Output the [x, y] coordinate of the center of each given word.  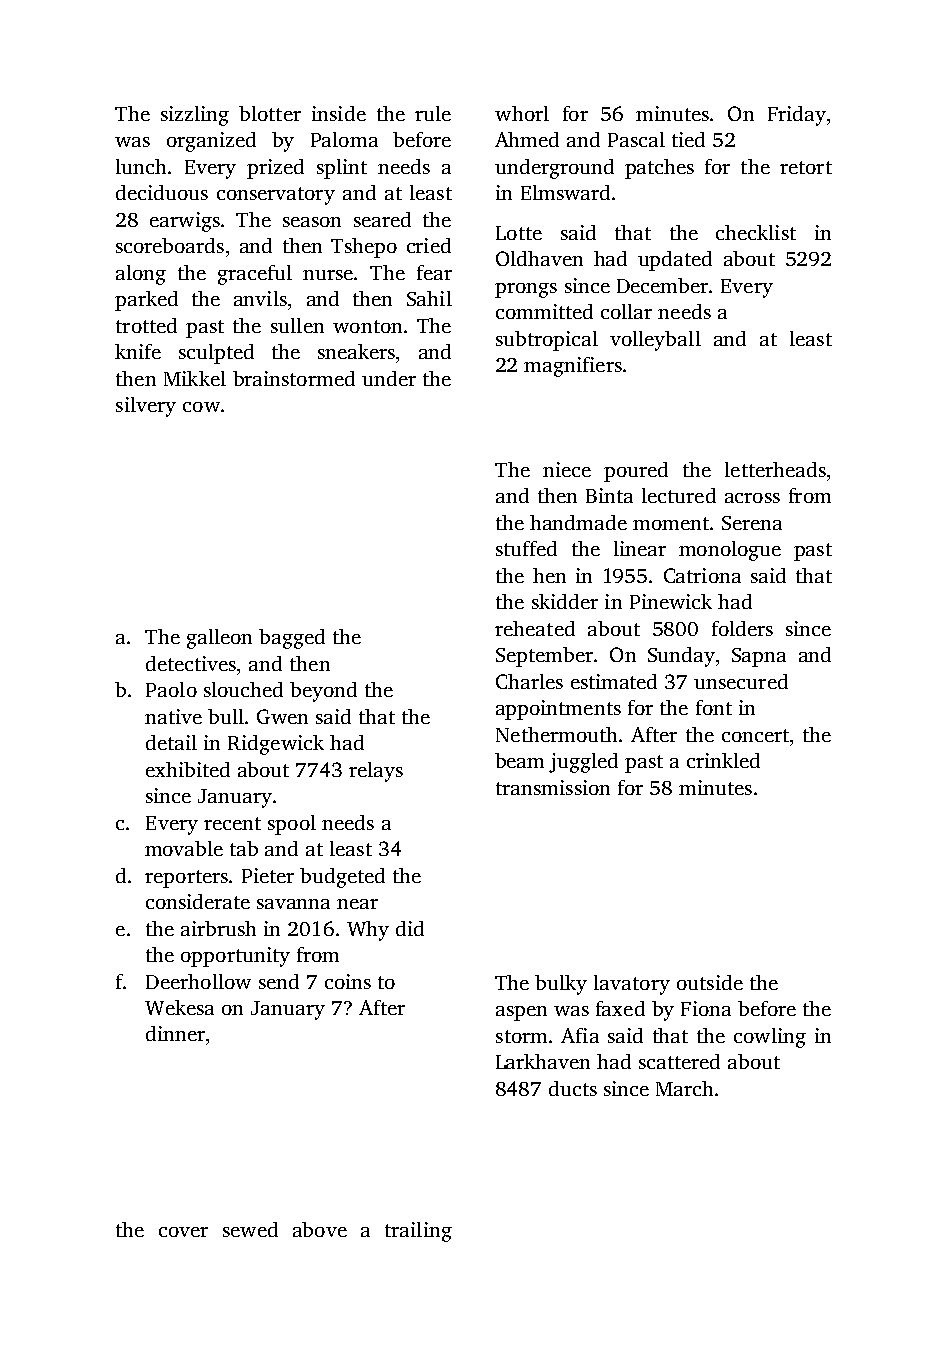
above [320, 1229]
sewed [250, 1229]
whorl [522, 113]
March [684, 1088]
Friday [797, 116]
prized [275, 169]
